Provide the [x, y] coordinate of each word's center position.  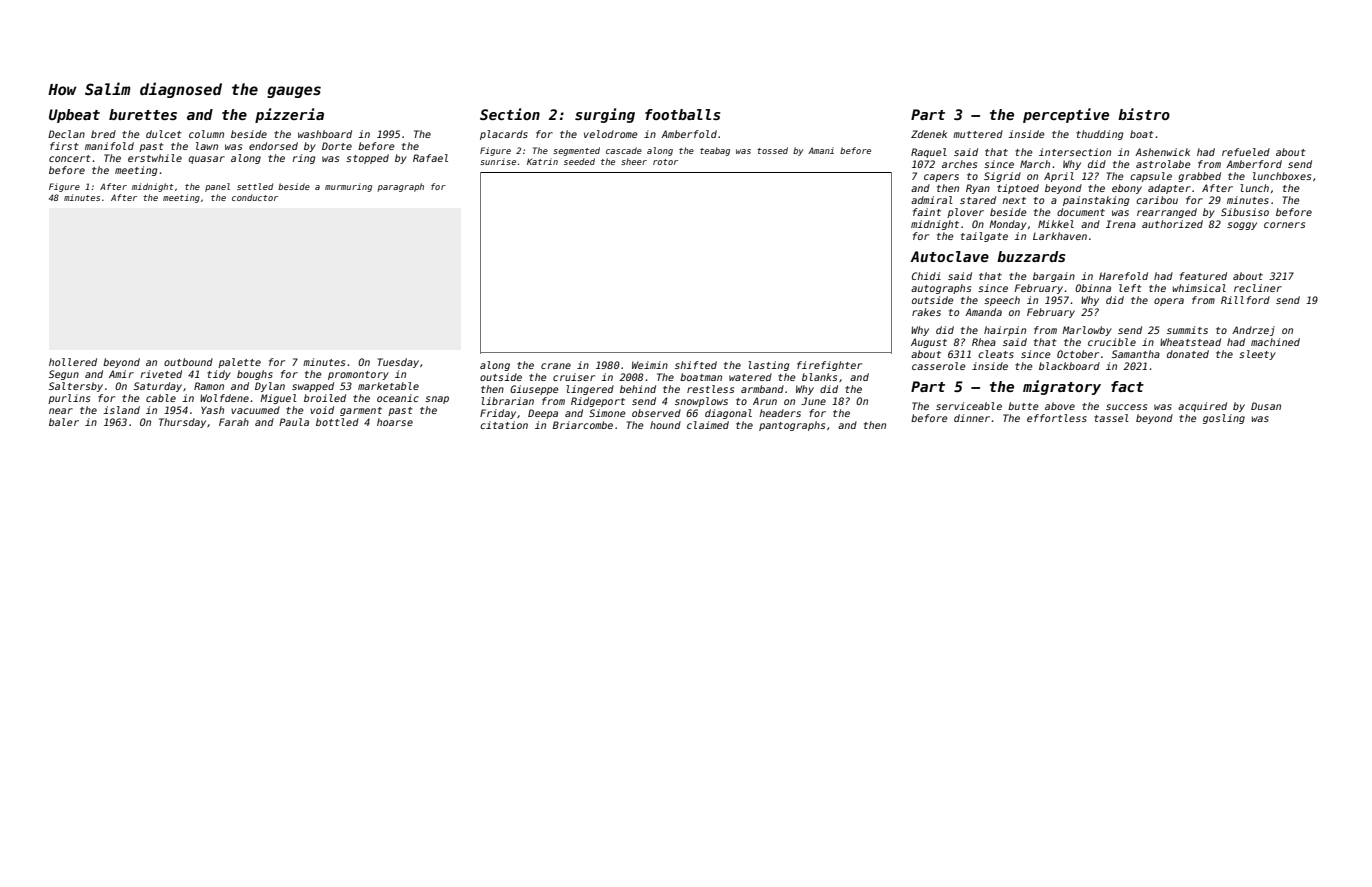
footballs [682, 114]
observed [656, 413]
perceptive [1066, 115]
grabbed [1199, 177]
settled [255, 186]
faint [927, 212]
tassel [1111, 418]
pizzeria [289, 115]
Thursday [182, 423]
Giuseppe [534, 390]
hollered [73, 362]
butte [1023, 406]
